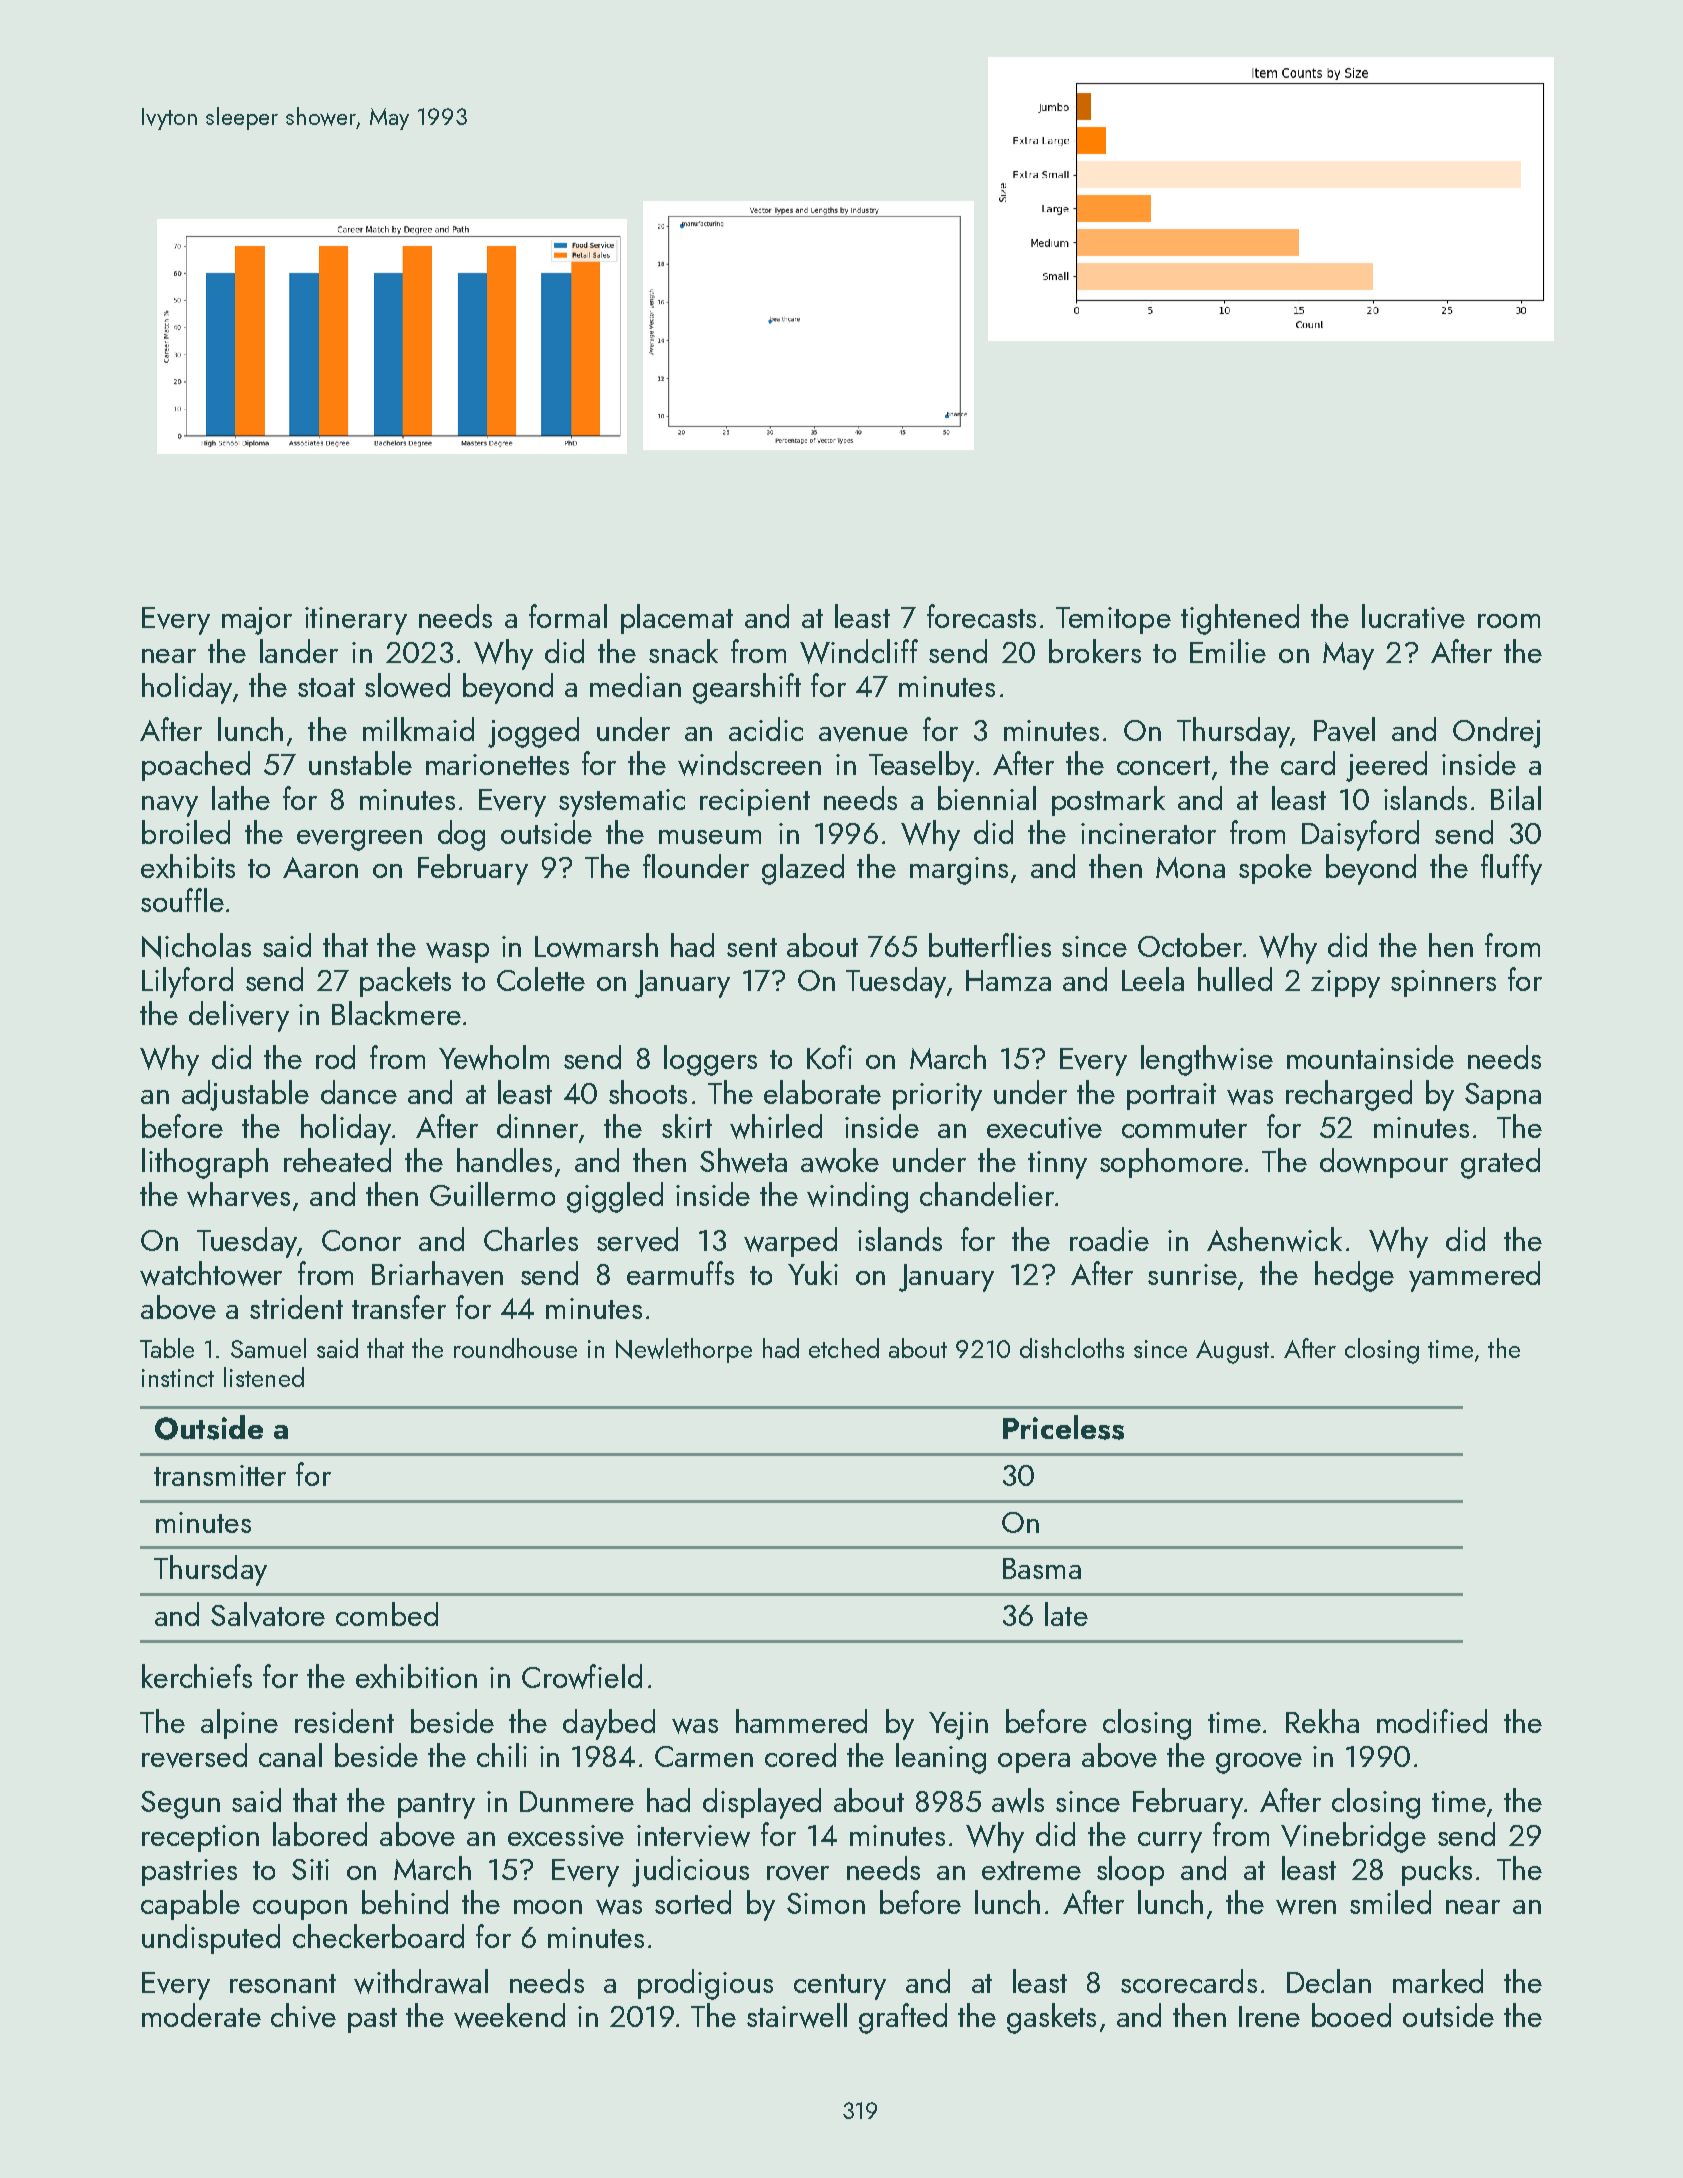 The height and width of the screenshot is (2178, 1683). What do you see at coordinates (220, 1475) in the screenshot?
I see `transmitter` at bounding box center [220, 1475].
